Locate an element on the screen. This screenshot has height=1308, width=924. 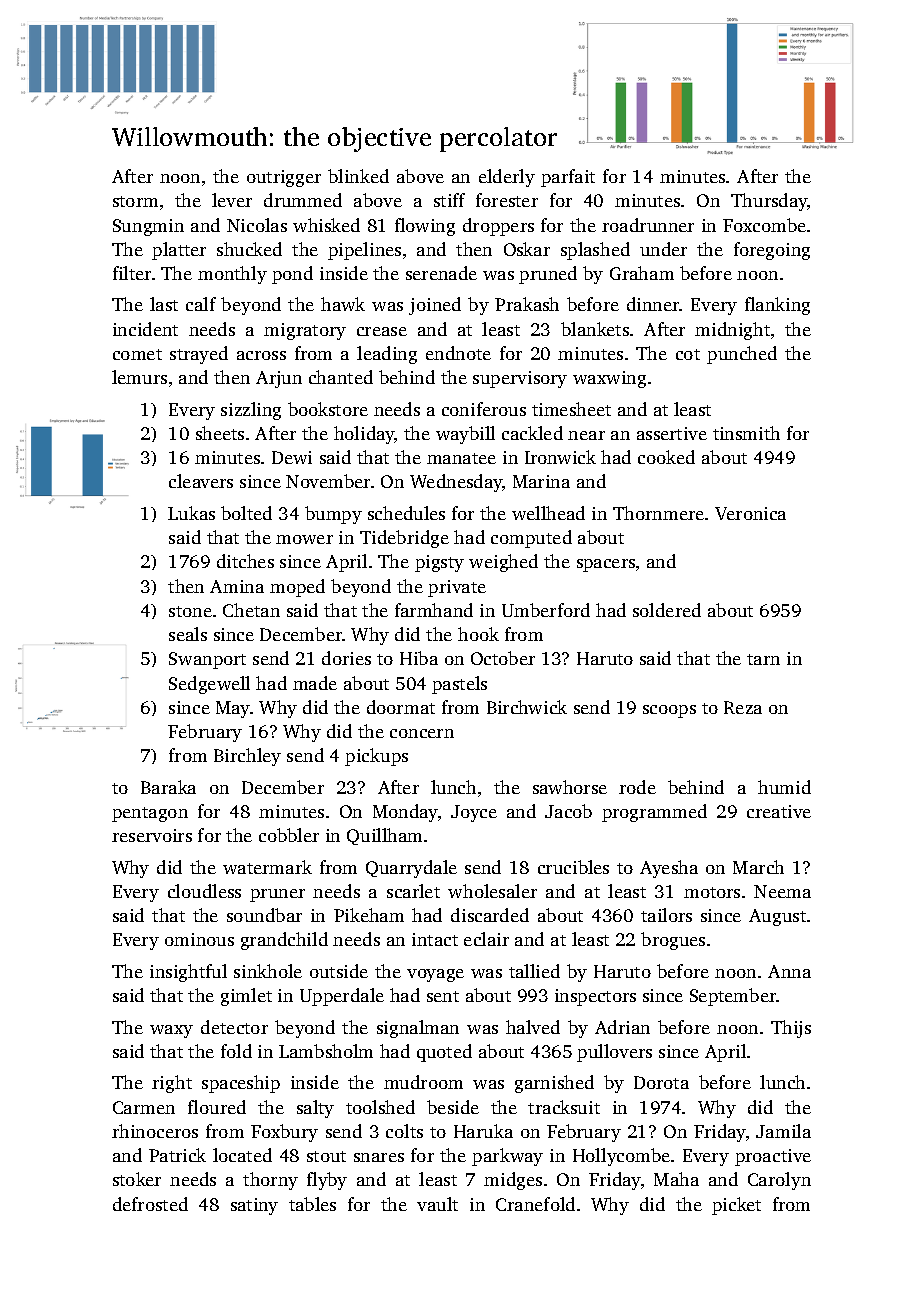
blinked is located at coordinates (358, 176).
